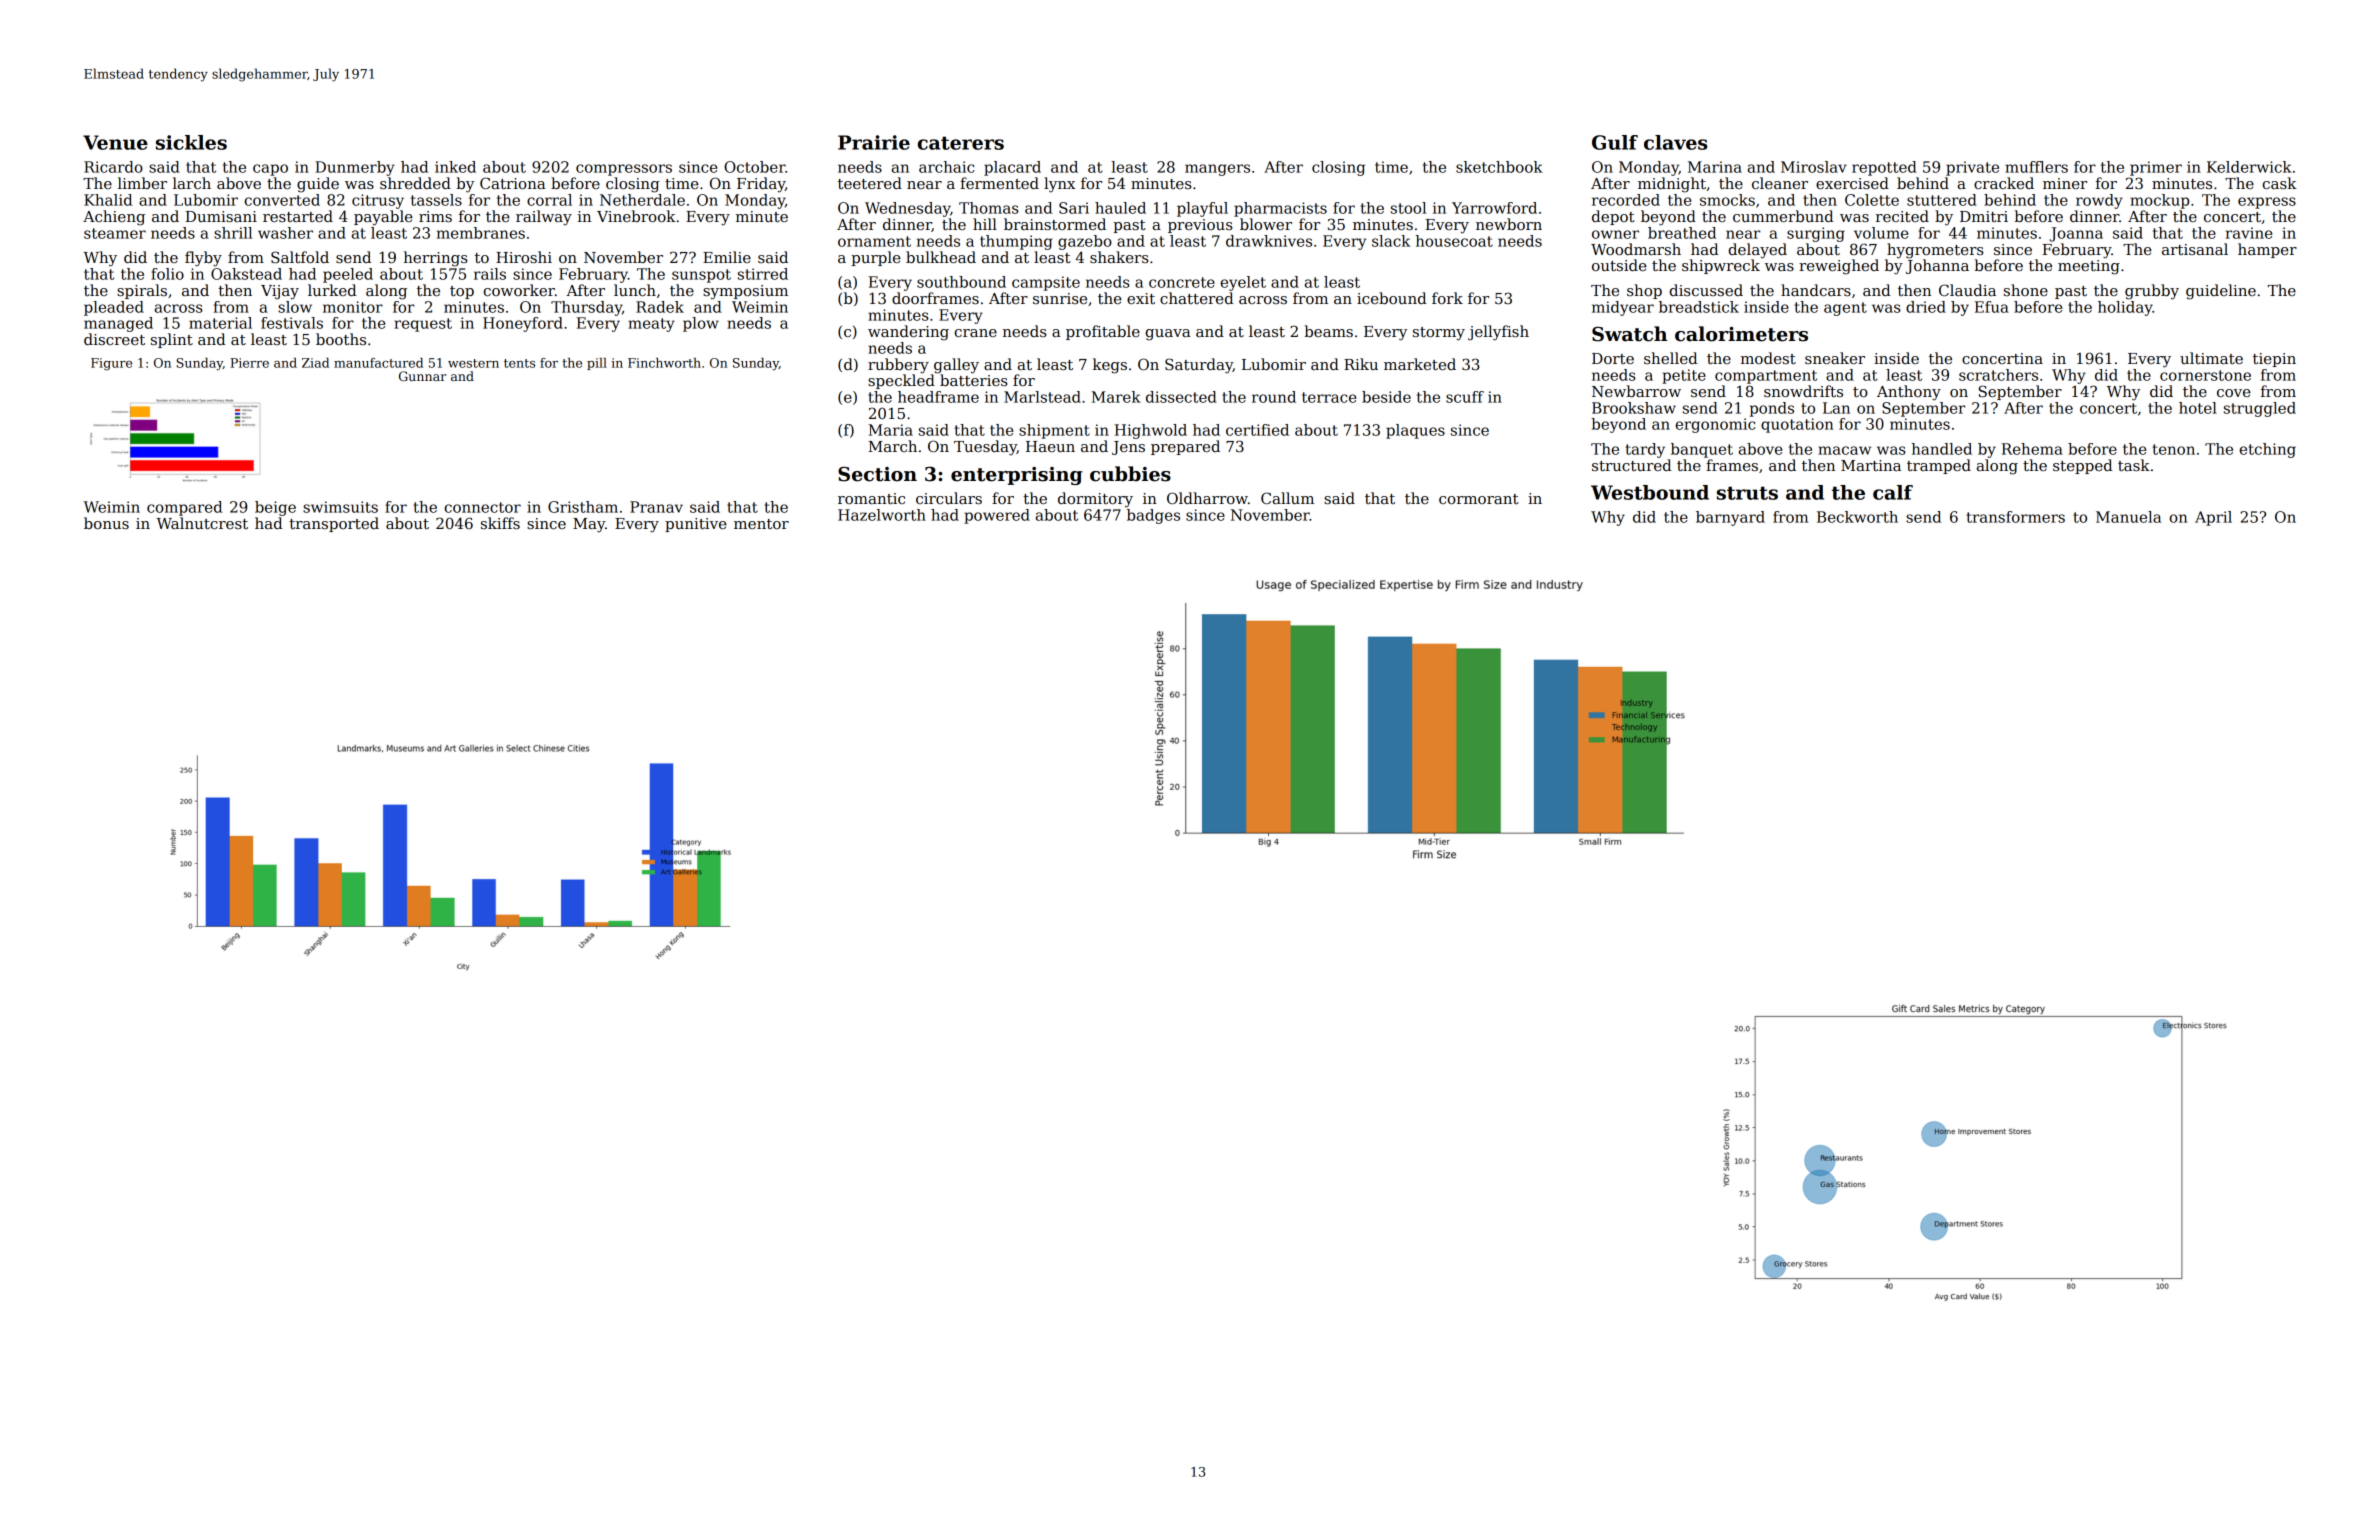  Describe the element at coordinates (114, 218) in the screenshot. I see `Achieng` at that location.
